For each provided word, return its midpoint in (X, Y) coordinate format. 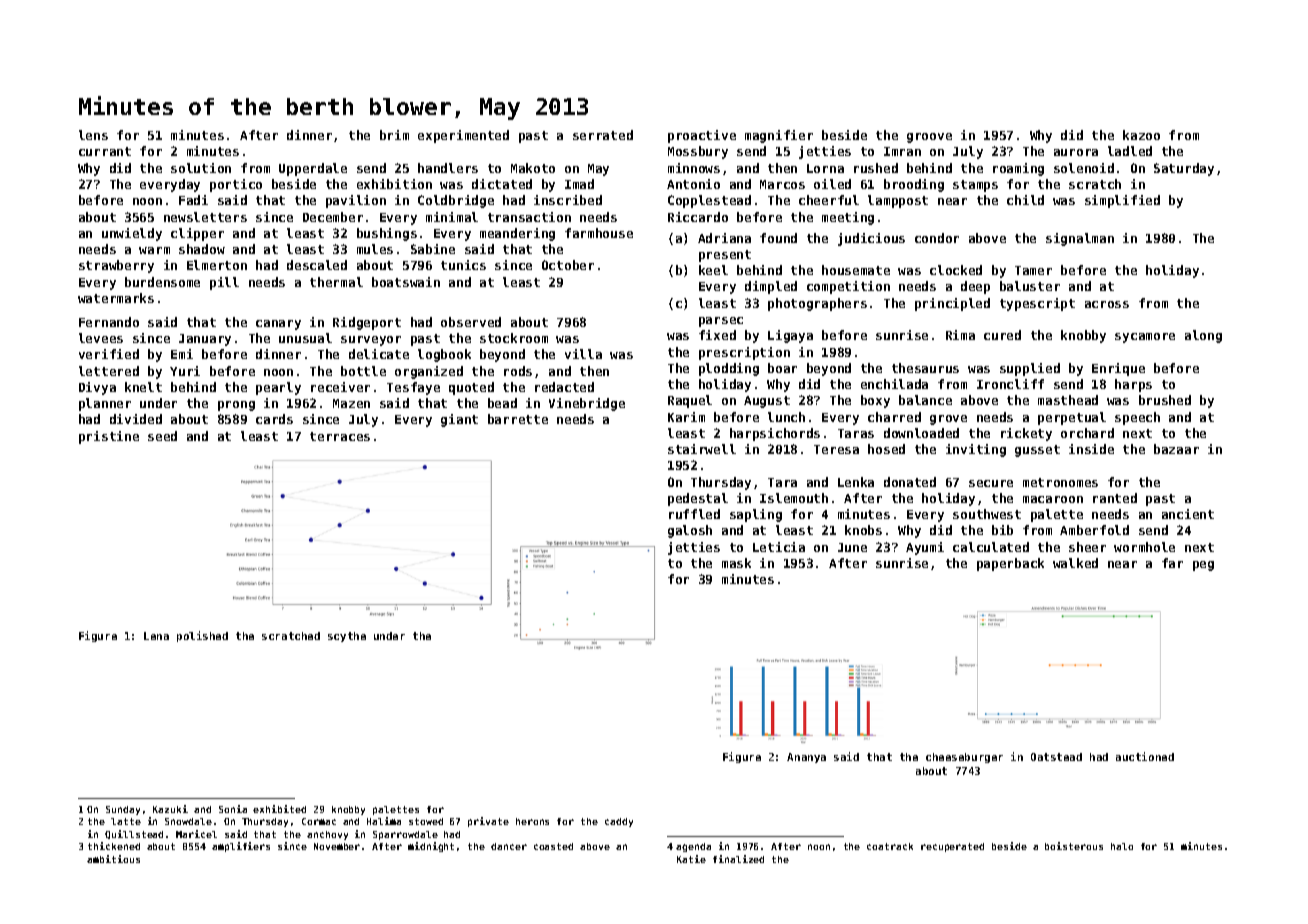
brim (394, 135)
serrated (603, 135)
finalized (738, 859)
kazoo (1141, 135)
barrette (518, 419)
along (1203, 336)
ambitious (113, 859)
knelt (143, 387)
